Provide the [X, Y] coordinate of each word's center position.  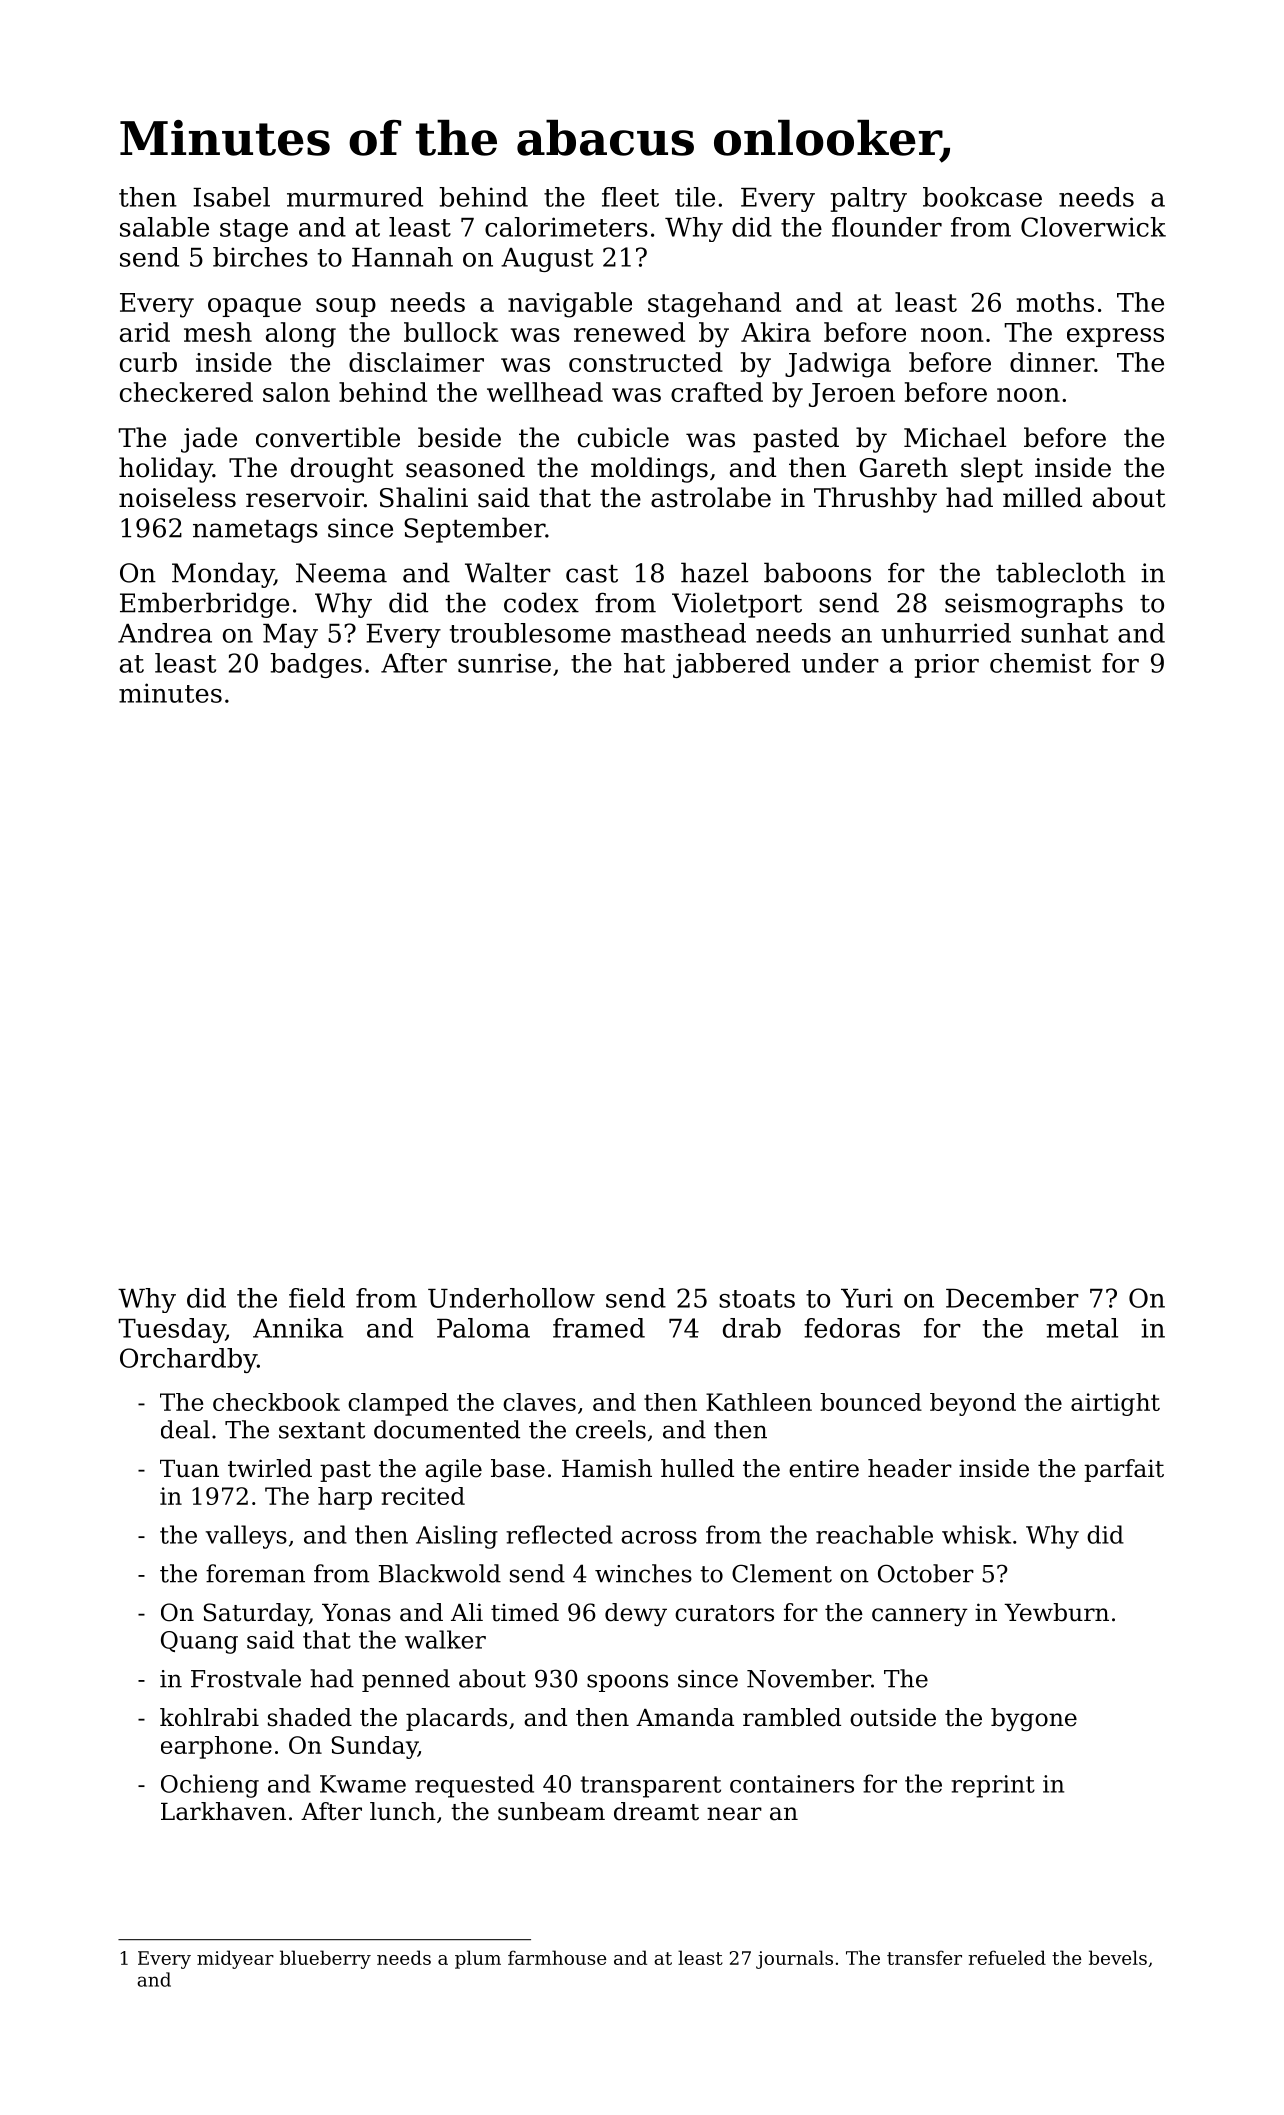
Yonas [356, 1613]
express [1115, 337]
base [518, 1468]
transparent [651, 1787]
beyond [973, 1404]
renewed [629, 332]
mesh [218, 332]
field [317, 1298]
